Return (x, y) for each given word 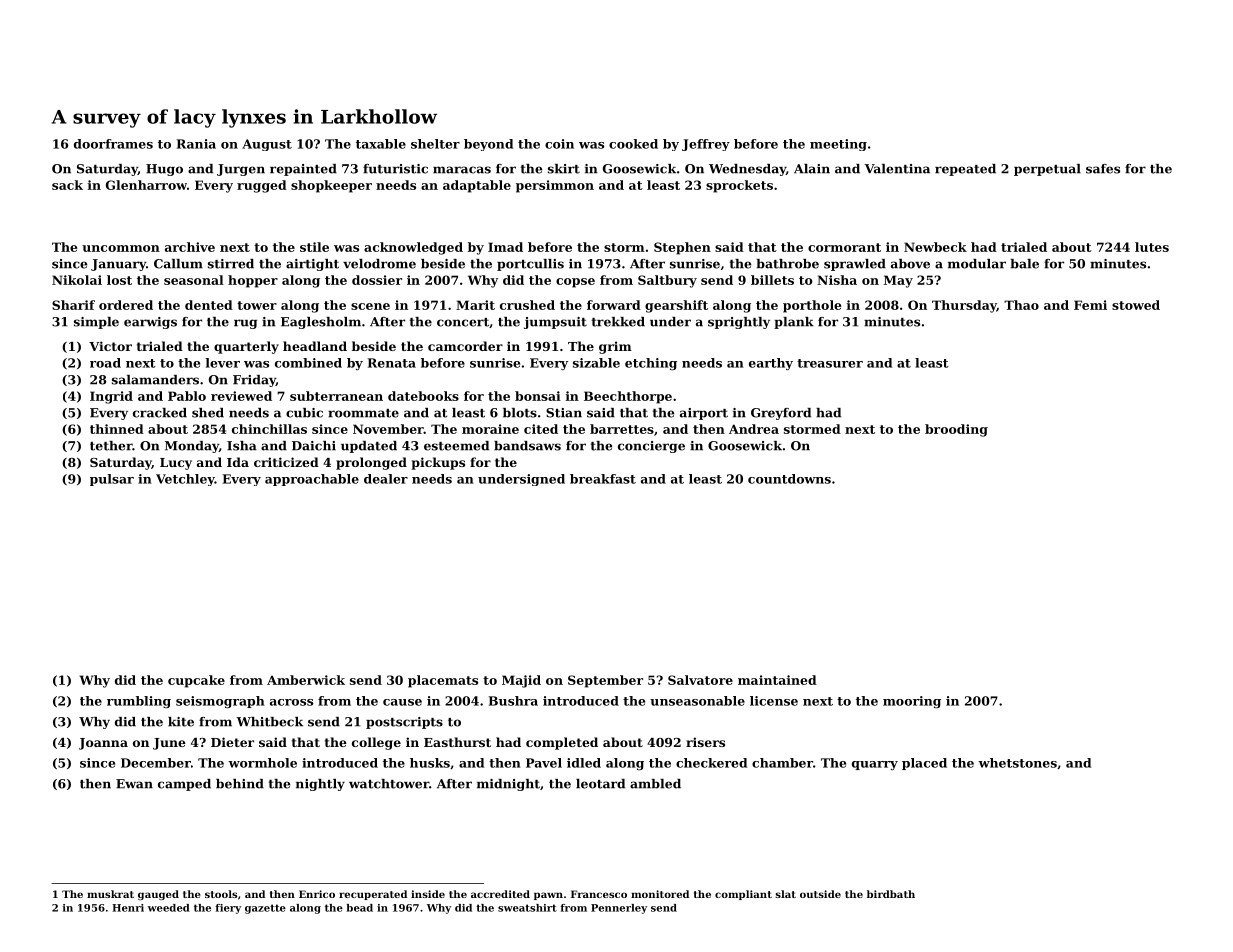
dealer (386, 479)
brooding (956, 430)
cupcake (196, 681)
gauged (158, 895)
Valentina (897, 169)
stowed (1136, 305)
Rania (196, 144)
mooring (912, 702)
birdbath (891, 894)
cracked (160, 413)
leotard (600, 784)
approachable (312, 480)
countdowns (789, 479)
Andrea (754, 429)
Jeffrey (706, 145)
